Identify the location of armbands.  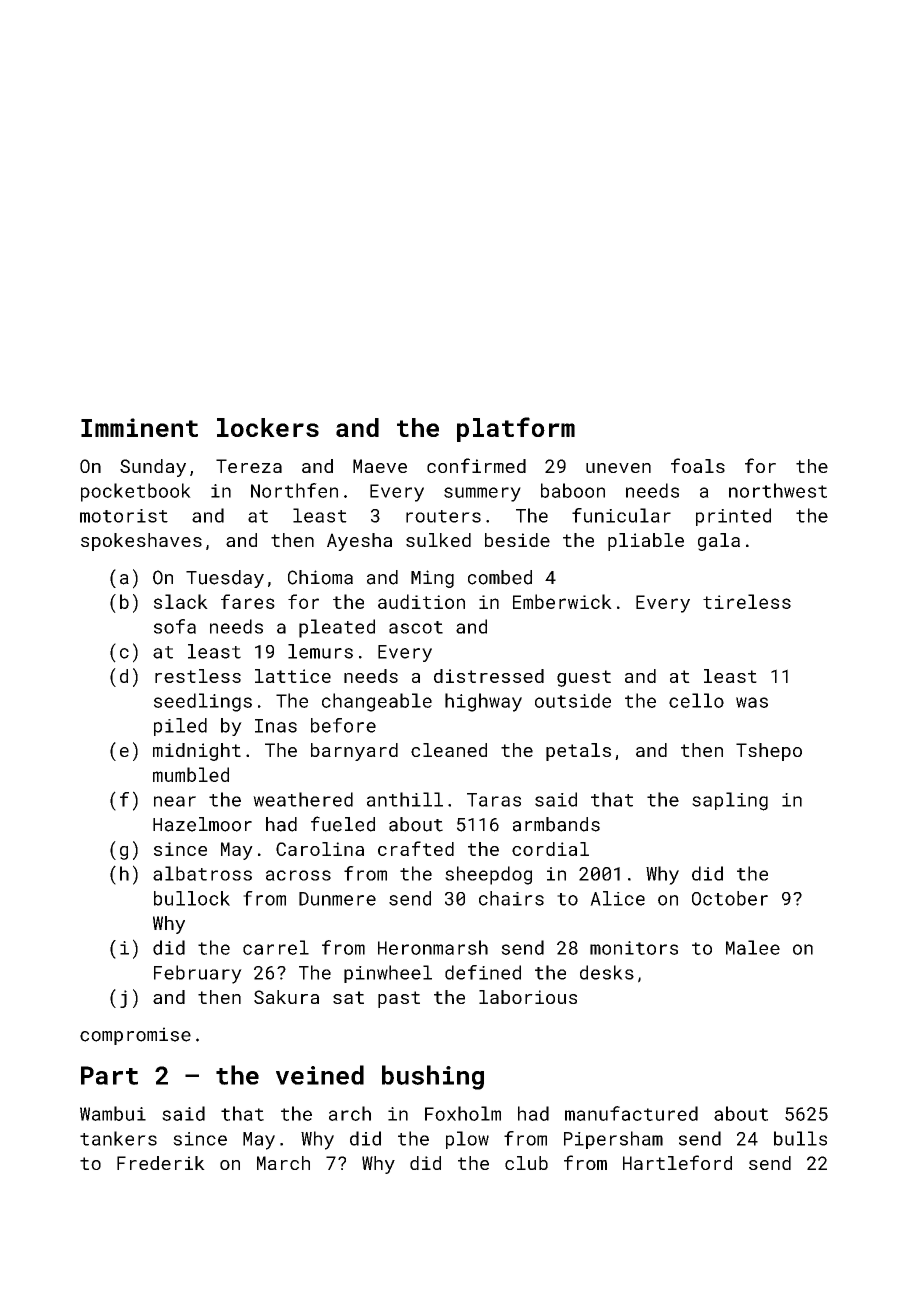
(556, 824).
